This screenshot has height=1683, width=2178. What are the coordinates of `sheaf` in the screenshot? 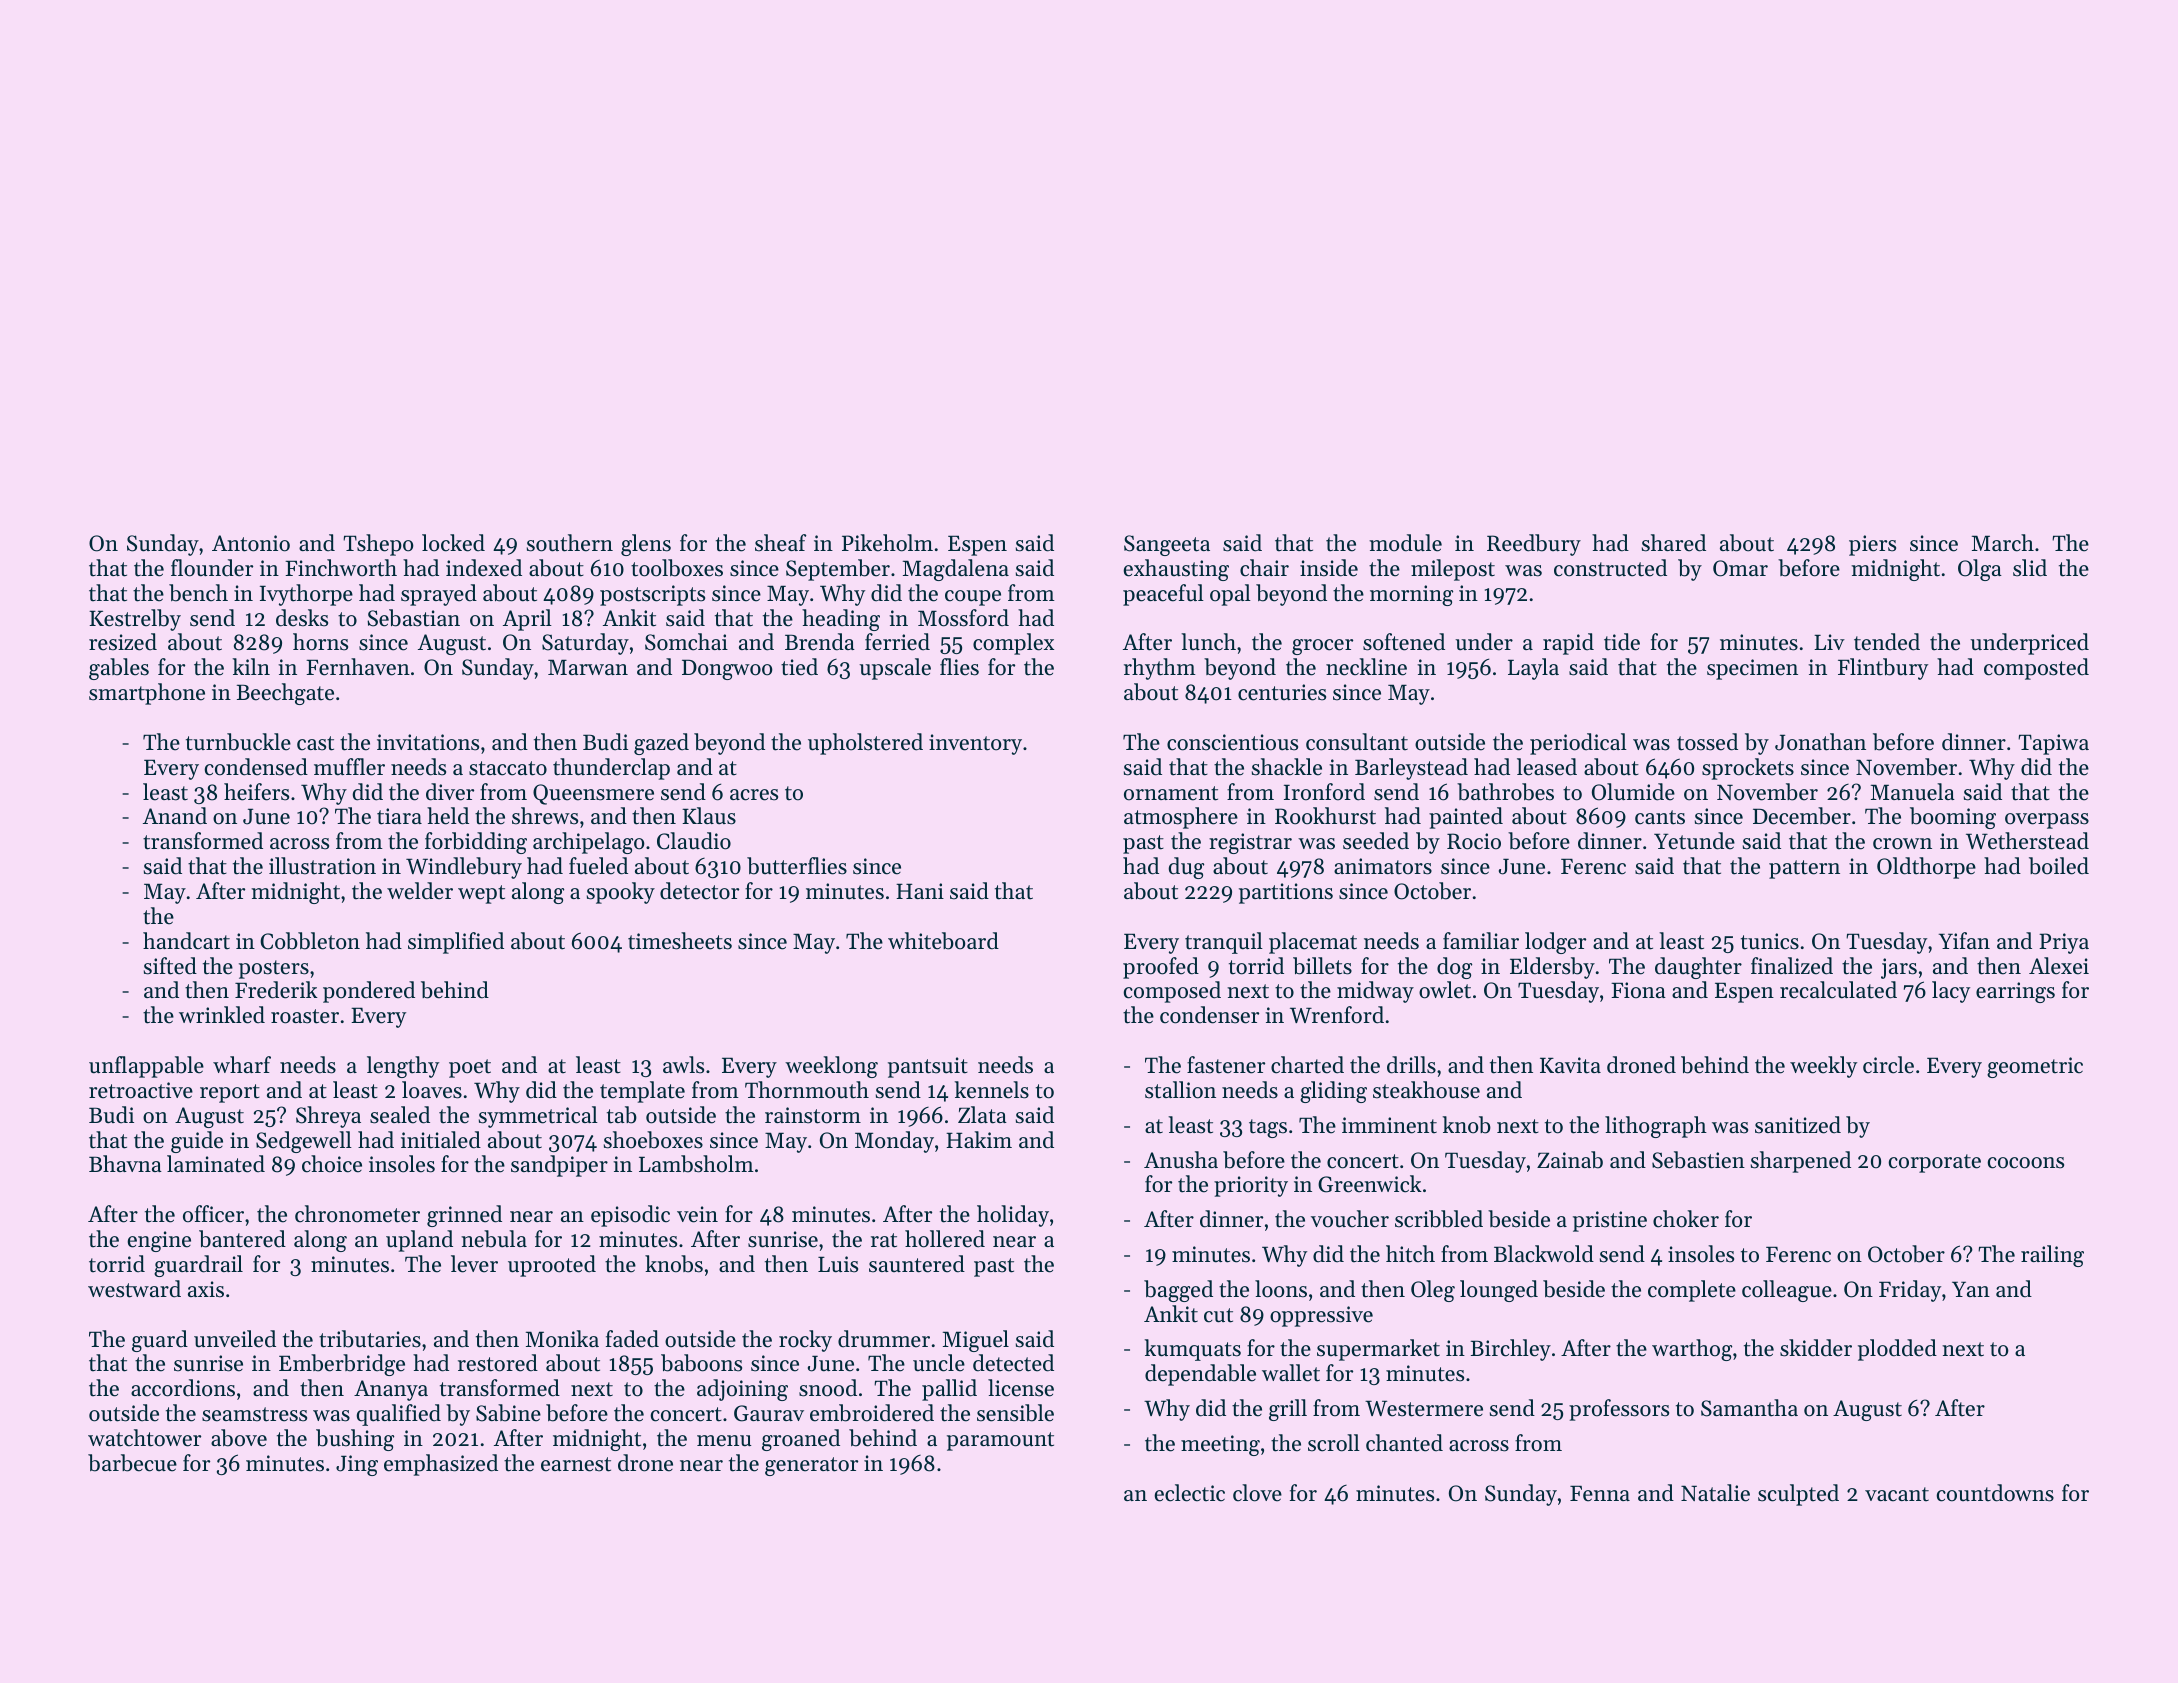 It's located at (780, 543).
